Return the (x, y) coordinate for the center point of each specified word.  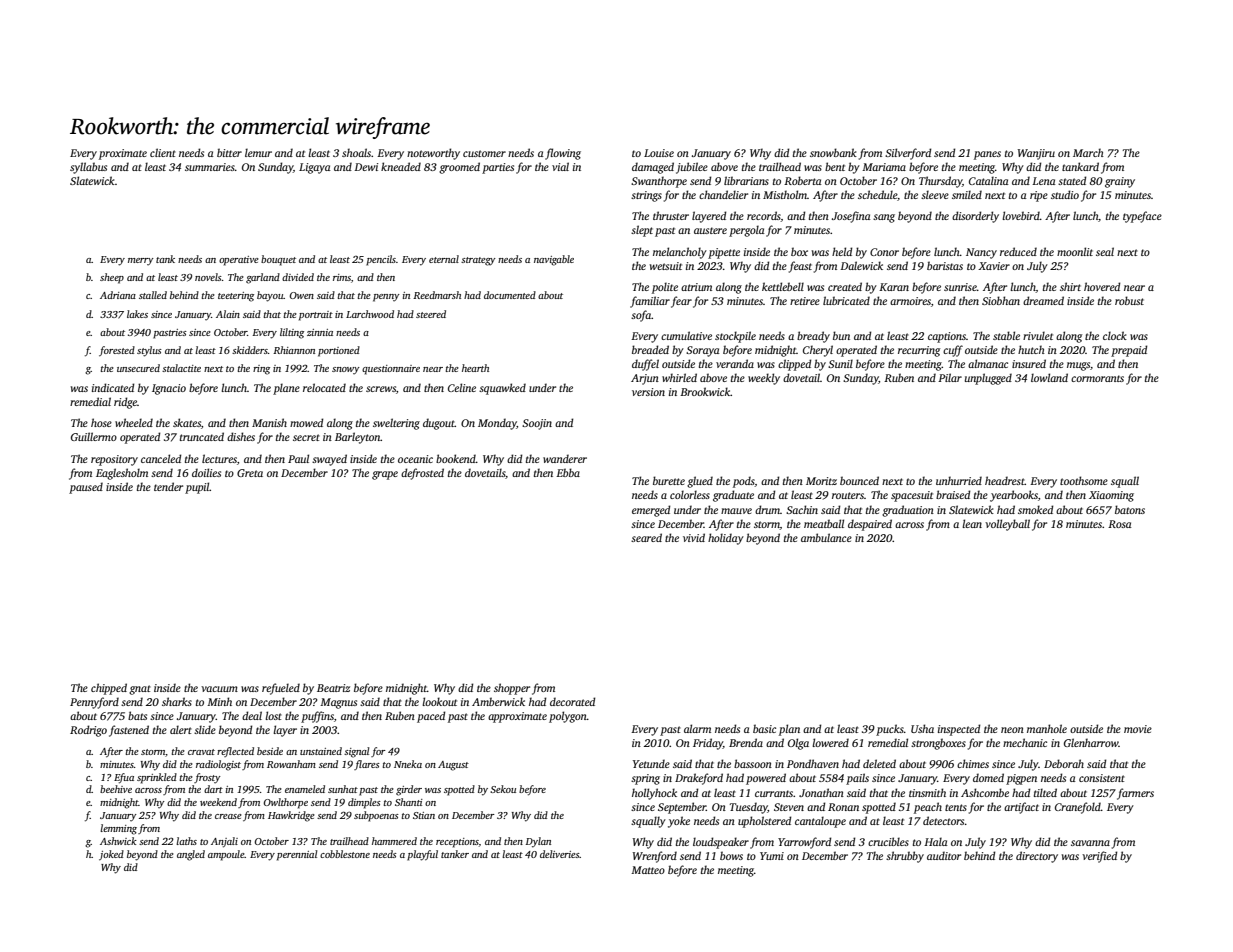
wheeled (134, 422)
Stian (424, 815)
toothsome (1084, 480)
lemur (258, 152)
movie (1138, 729)
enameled (305, 789)
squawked (502, 389)
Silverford (908, 154)
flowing (563, 154)
